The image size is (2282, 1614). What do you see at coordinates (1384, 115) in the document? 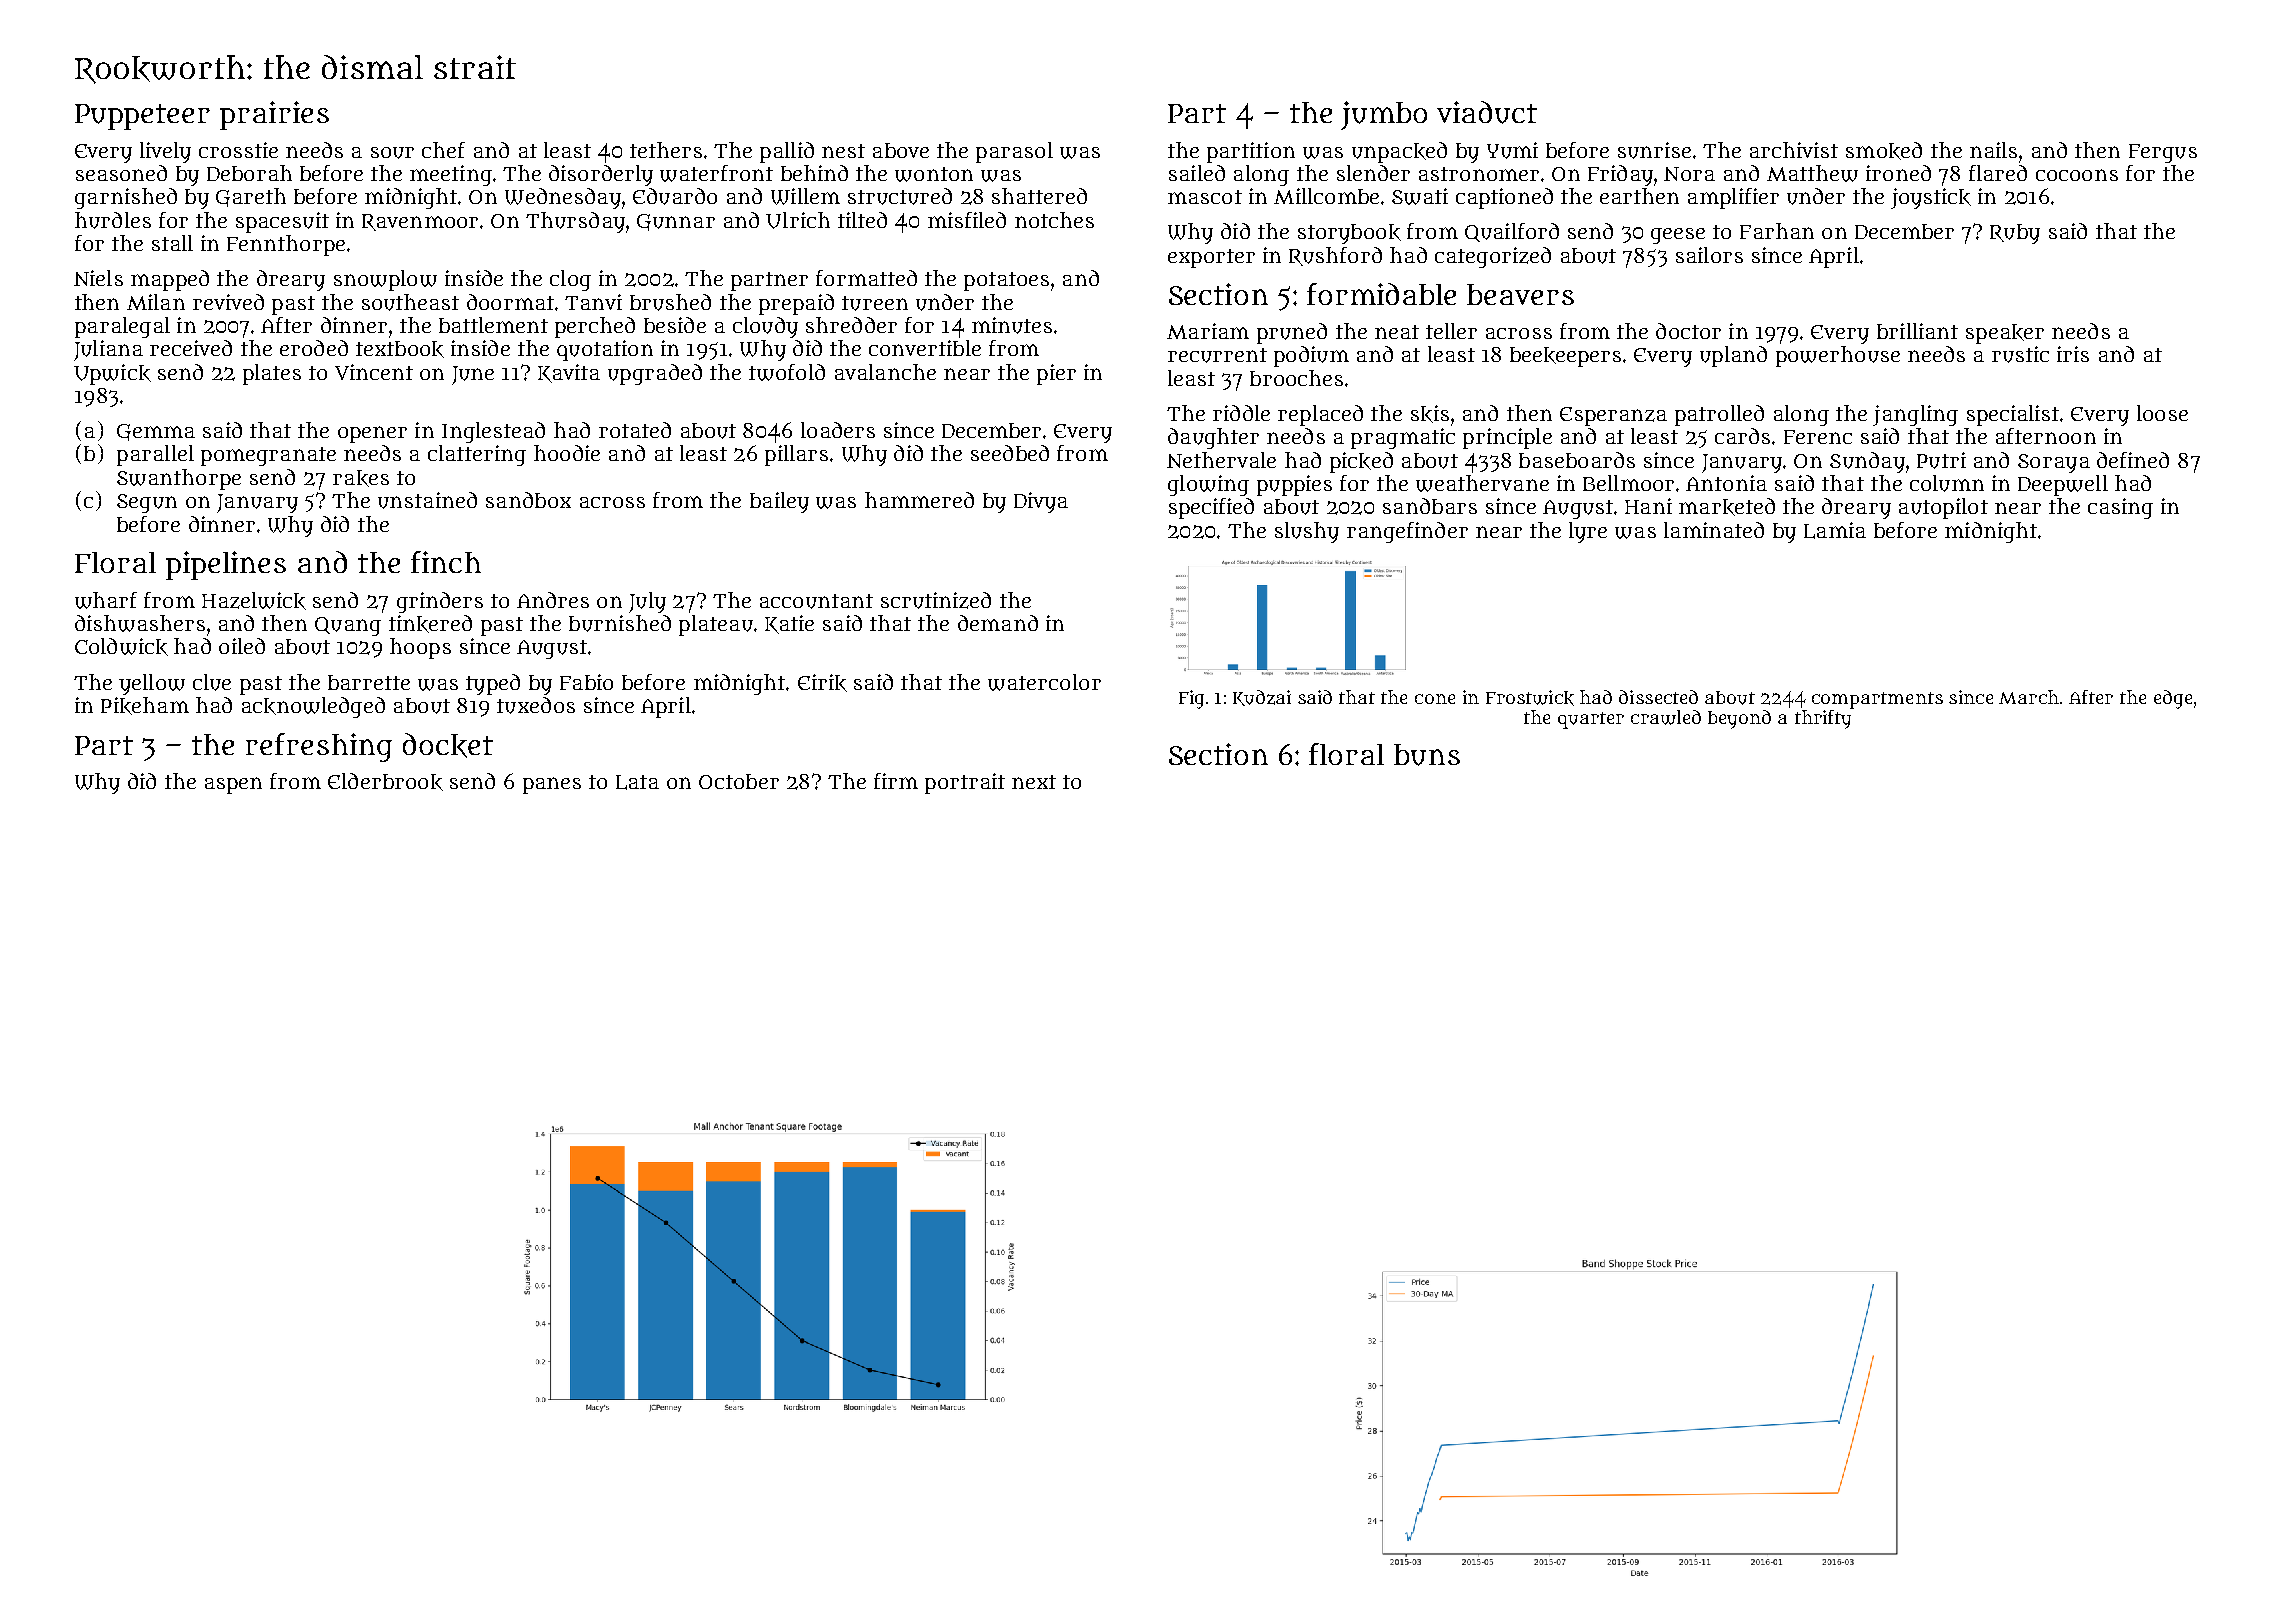
I see `jumbo` at bounding box center [1384, 115].
